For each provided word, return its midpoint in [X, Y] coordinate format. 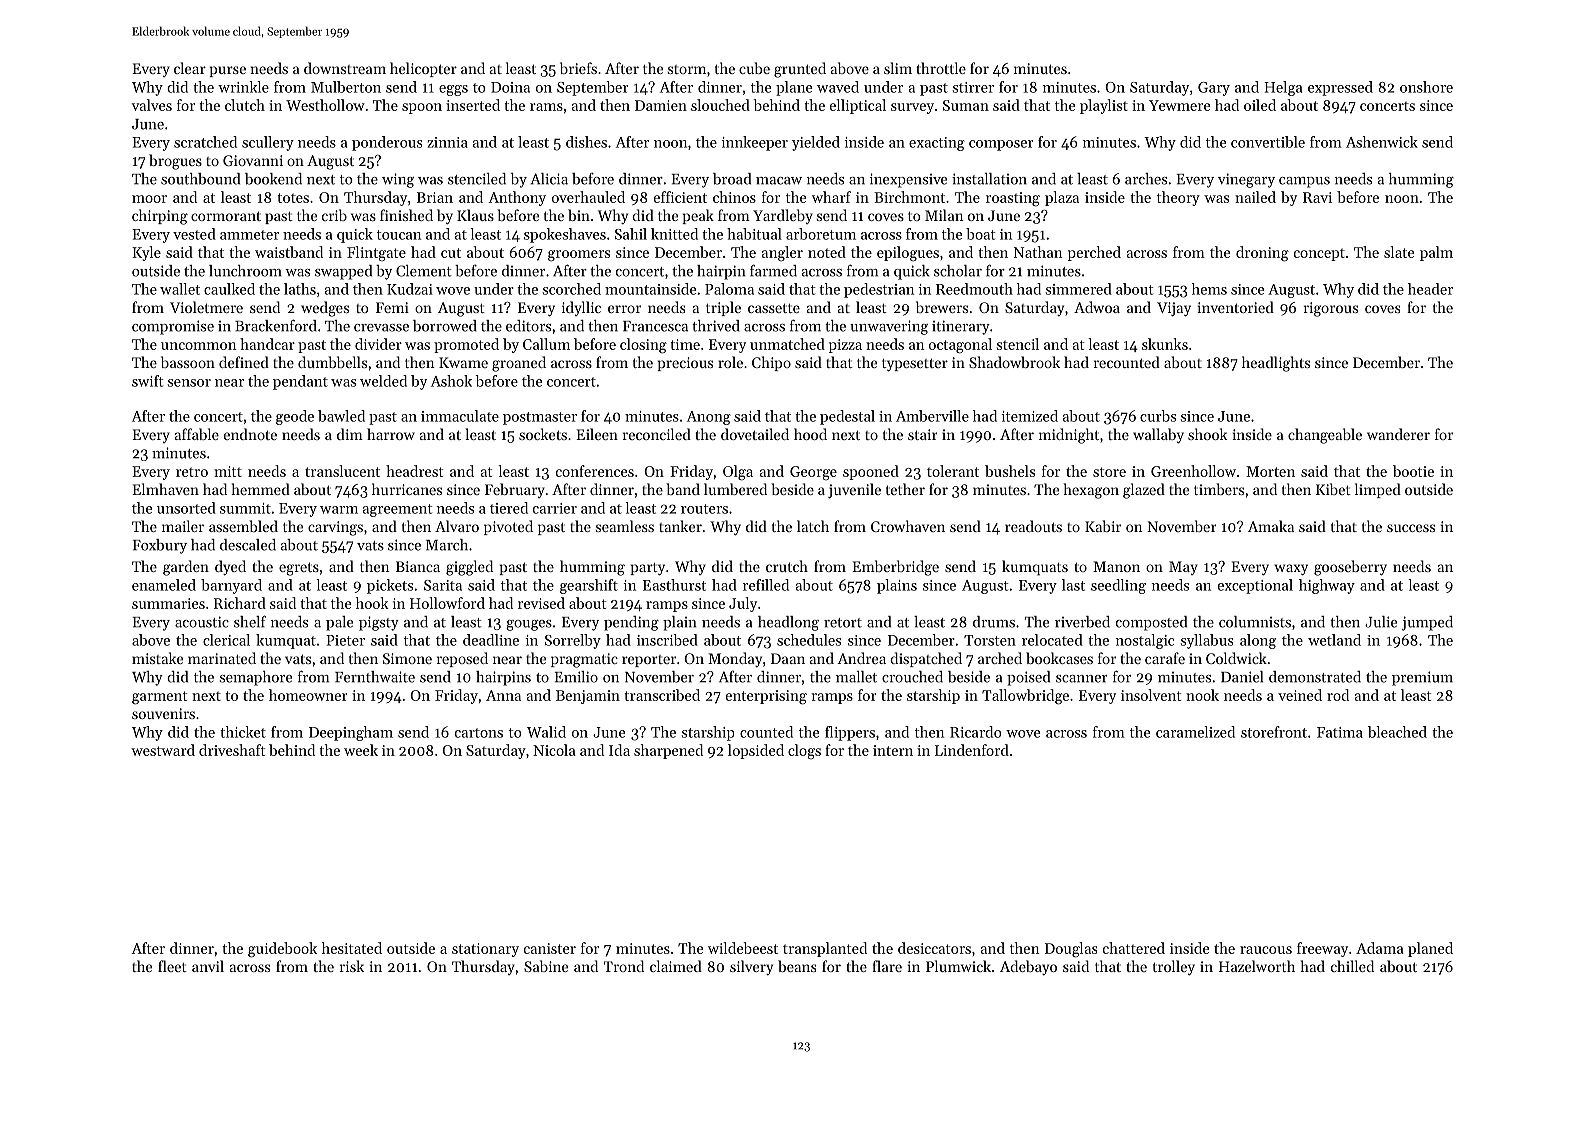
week [361, 750]
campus [1304, 182]
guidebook [282, 950]
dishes [586, 142]
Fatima [1340, 732]
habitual [754, 234]
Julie [1381, 622]
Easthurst [674, 585]
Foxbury [160, 546]
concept [1319, 254]
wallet [180, 289]
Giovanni [253, 160]
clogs [804, 751]
